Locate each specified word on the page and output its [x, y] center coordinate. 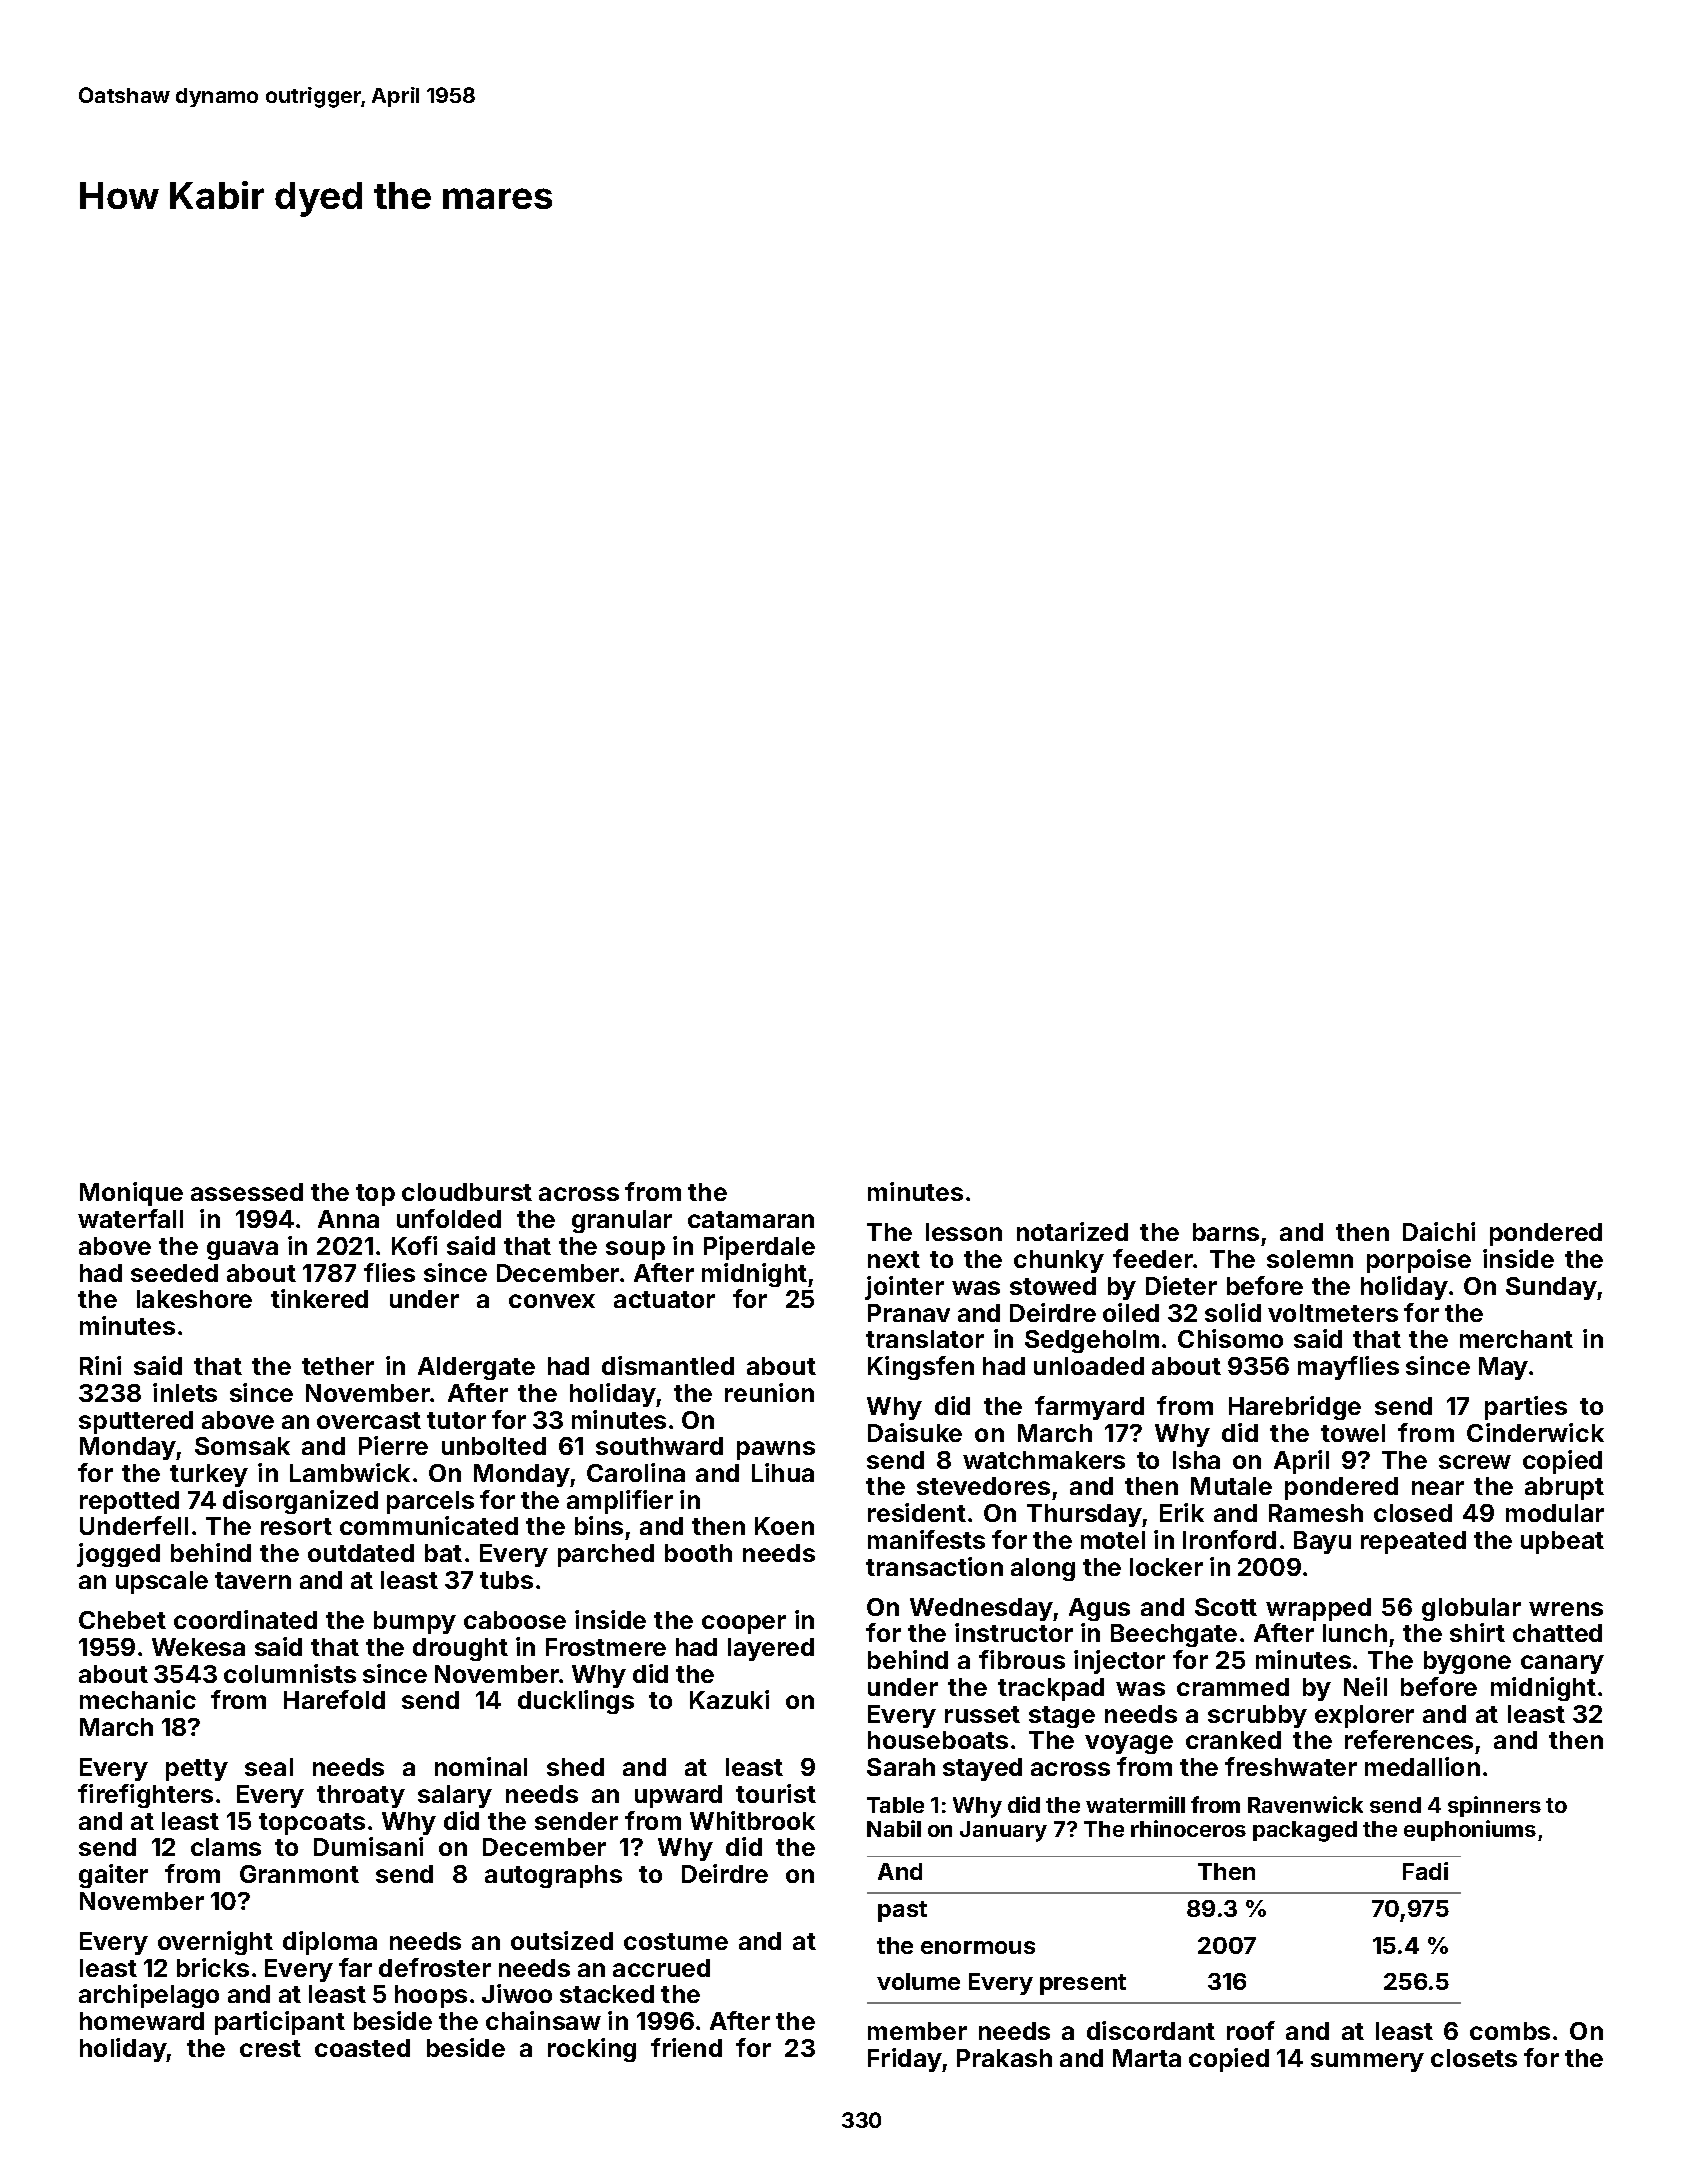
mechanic [138, 1699]
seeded [174, 1273]
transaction [934, 1566]
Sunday [1551, 1288]
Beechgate [1174, 1635]
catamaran [751, 1219]
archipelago [149, 1996]
